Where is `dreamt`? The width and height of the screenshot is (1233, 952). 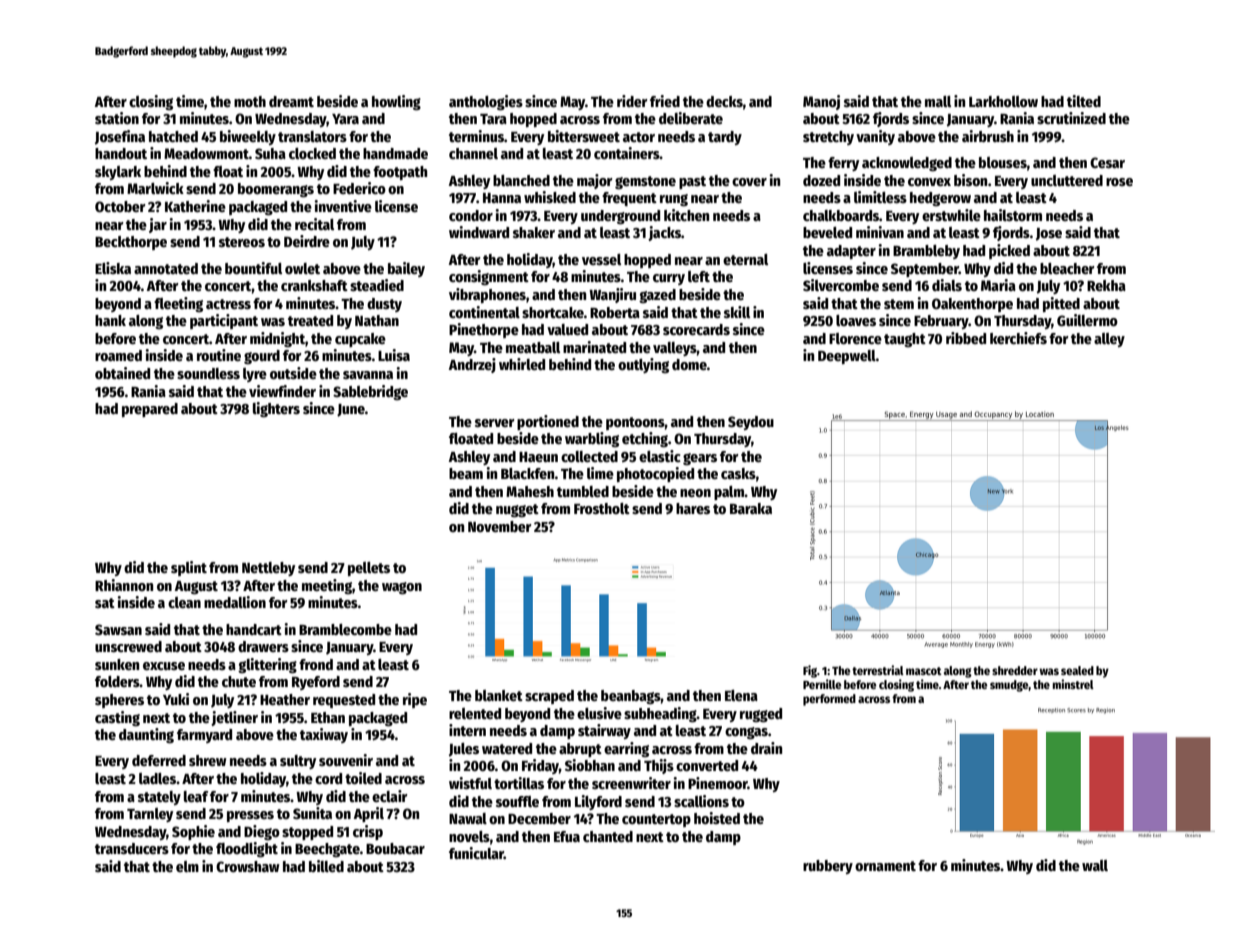
dreamt is located at coordinates (291, 101).
